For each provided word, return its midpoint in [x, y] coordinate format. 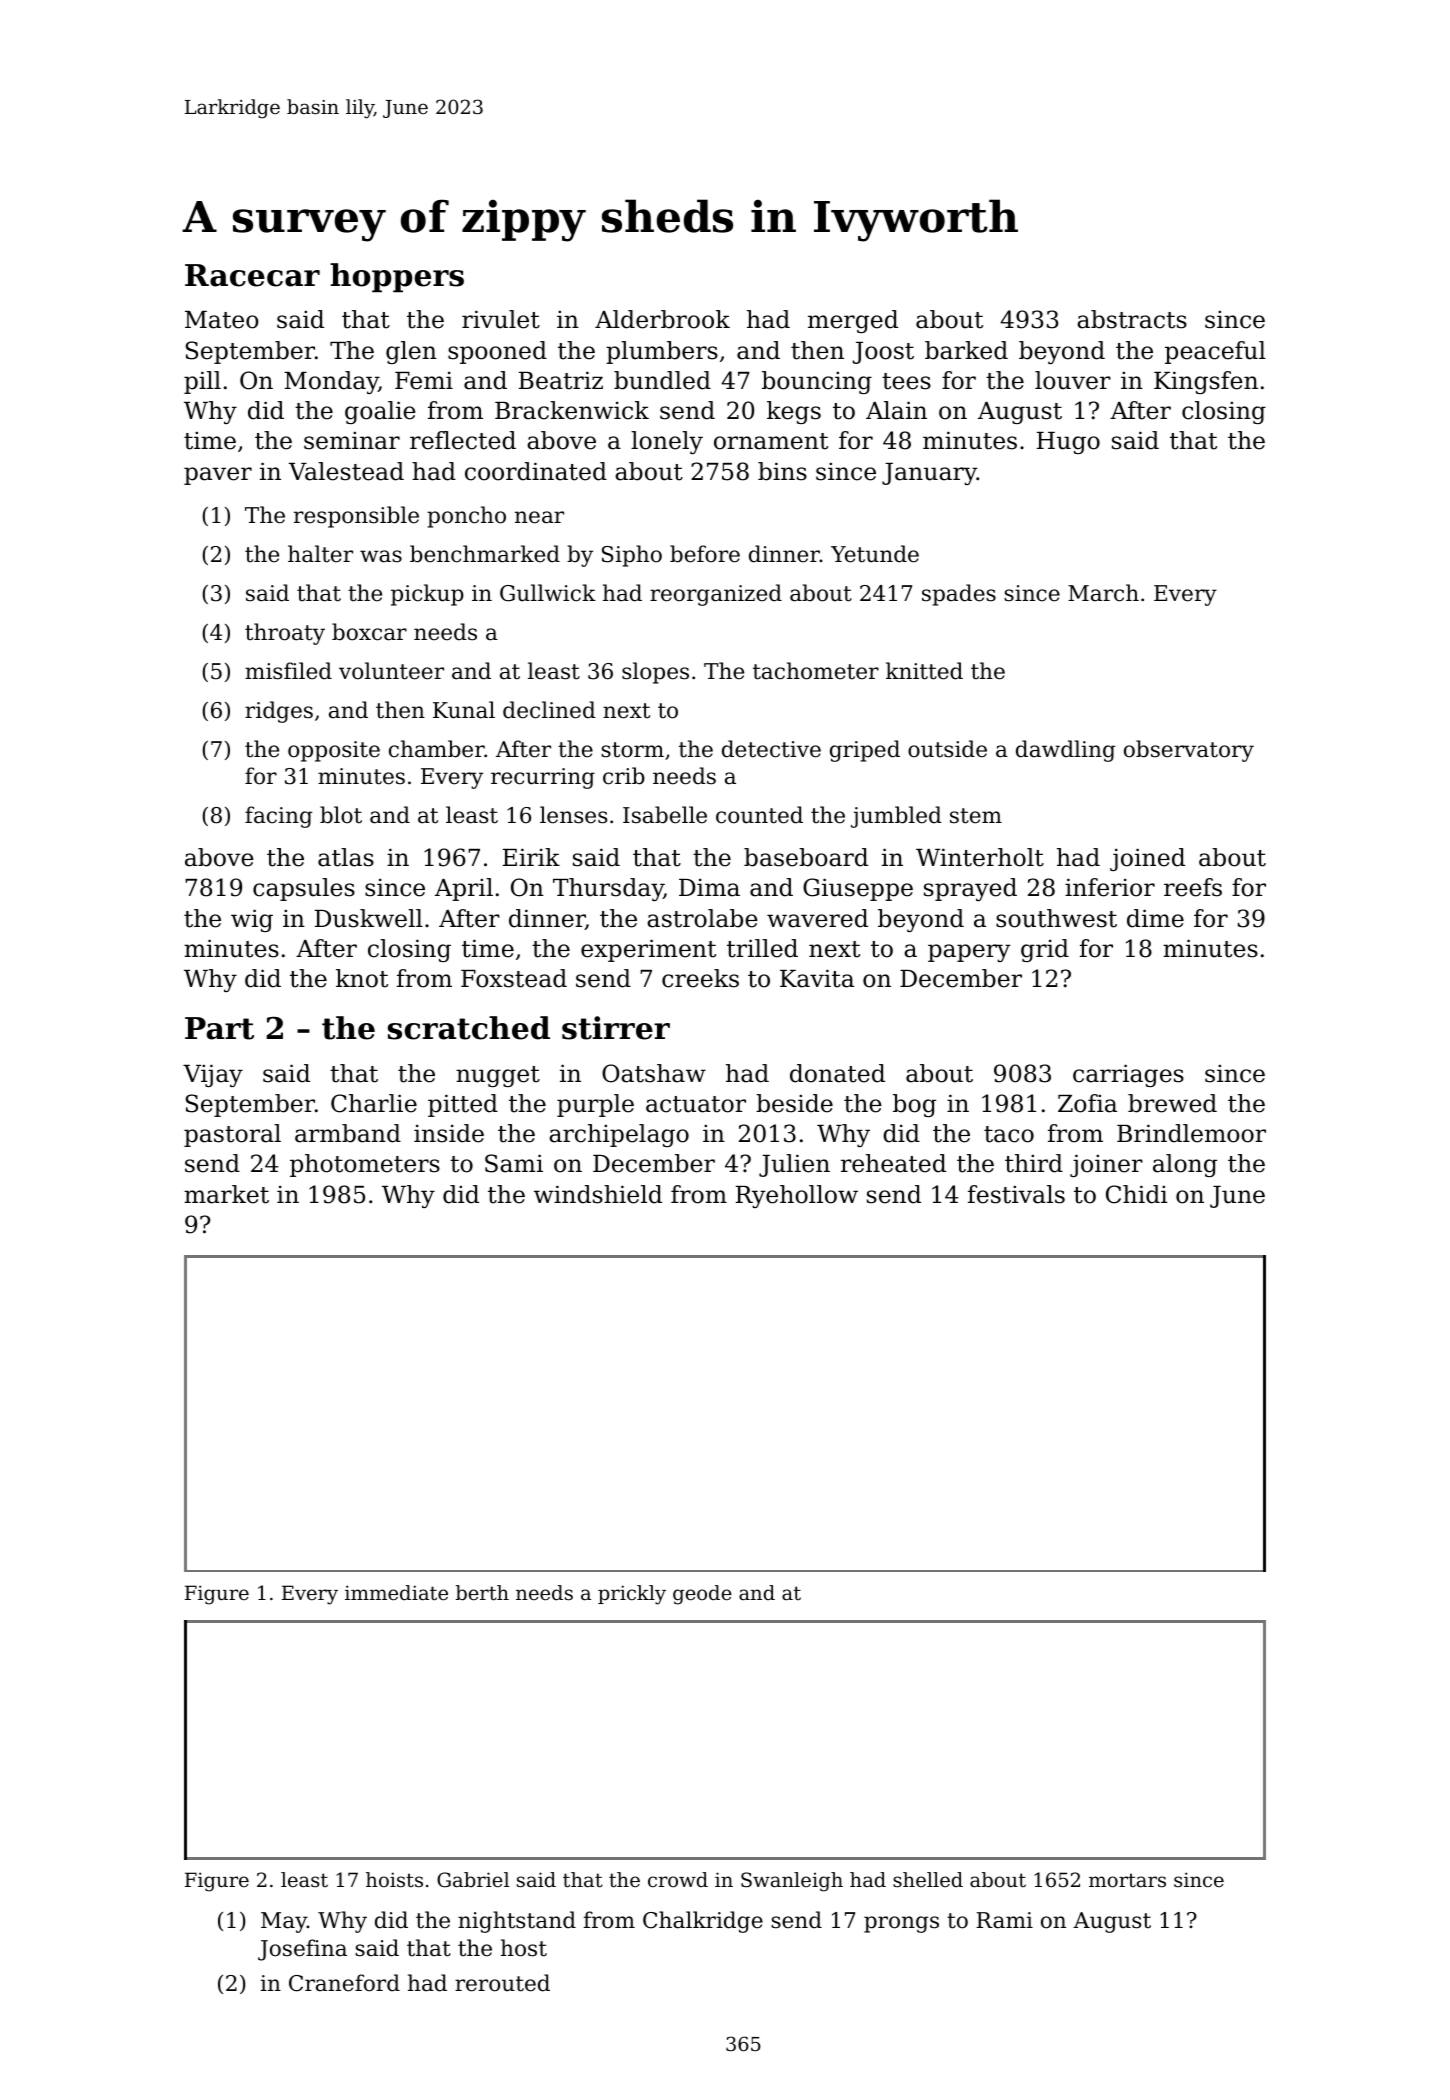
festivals [1016, 1194]
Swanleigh [792, 1882]
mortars [1127, 1880]
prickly [632, 1595]
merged [853, 321]
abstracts [1132, 319]
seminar [352, 440]
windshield [598, 1194]
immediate [396, 1593]
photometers [365, 1165]
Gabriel [473, 1880]
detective [771, 749]
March [1103, 593]
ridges [279, 712]
